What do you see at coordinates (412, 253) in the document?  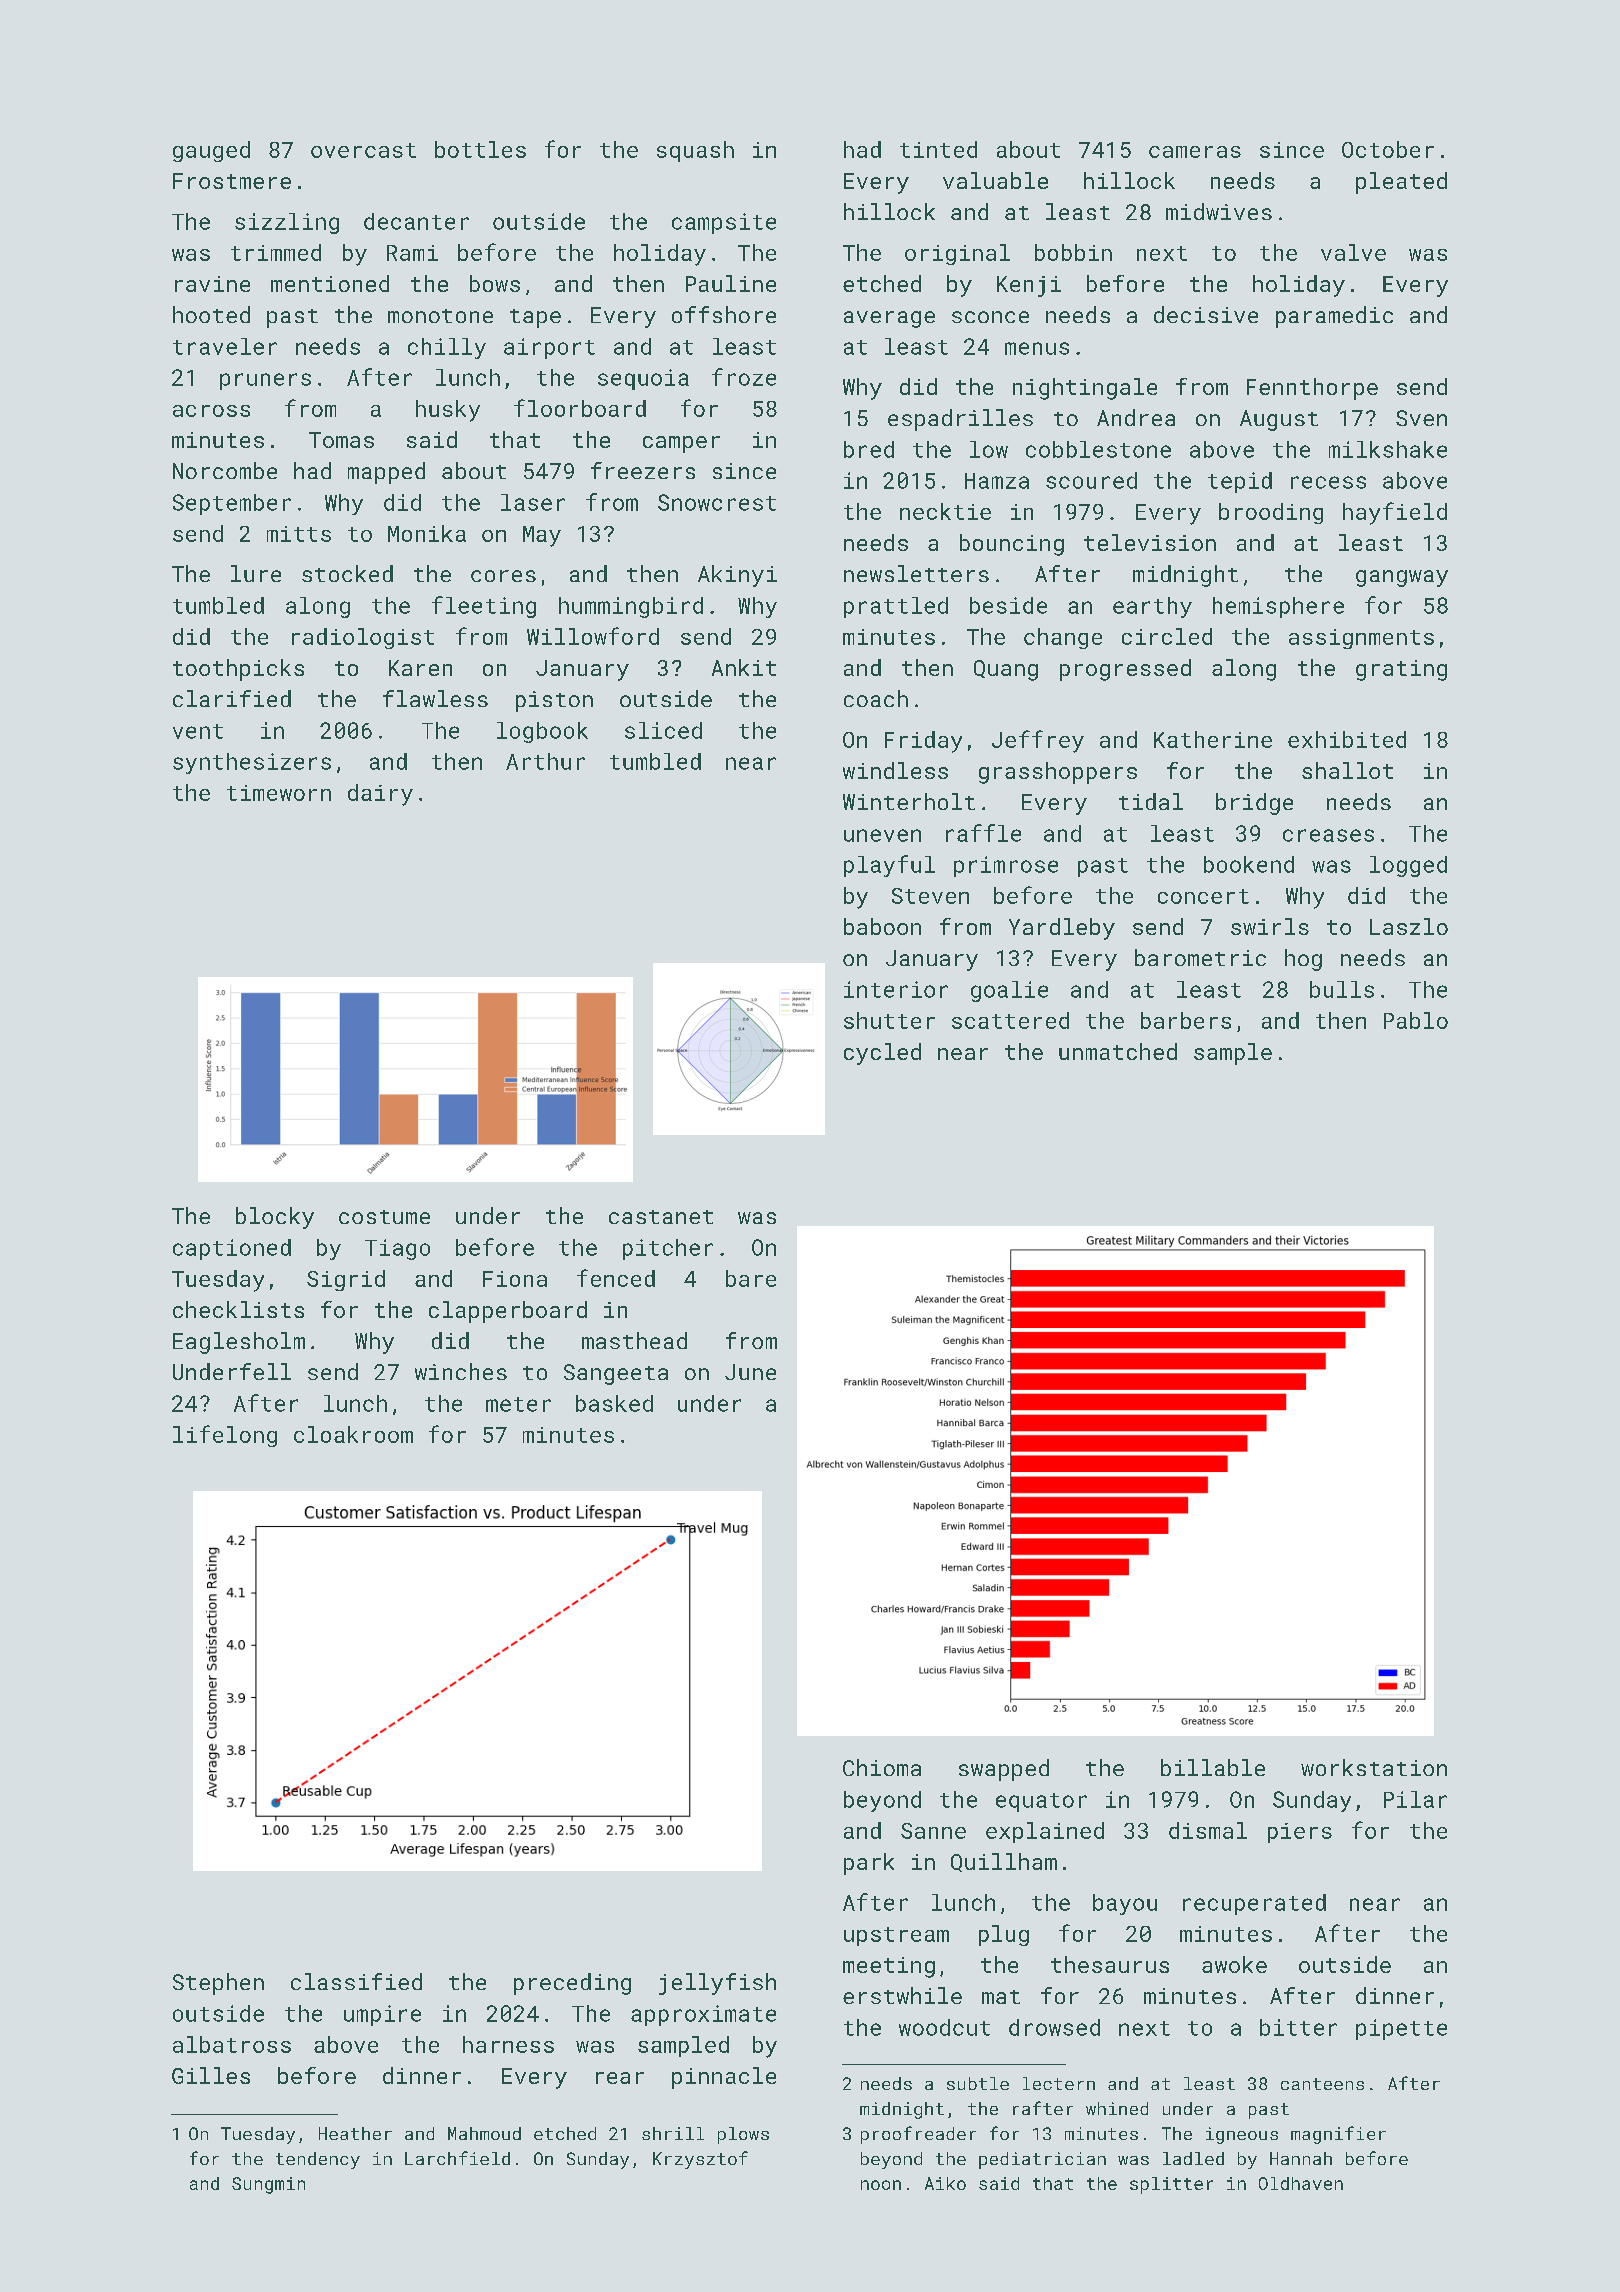 I see `Rami` at bounding box center [412, 253].
